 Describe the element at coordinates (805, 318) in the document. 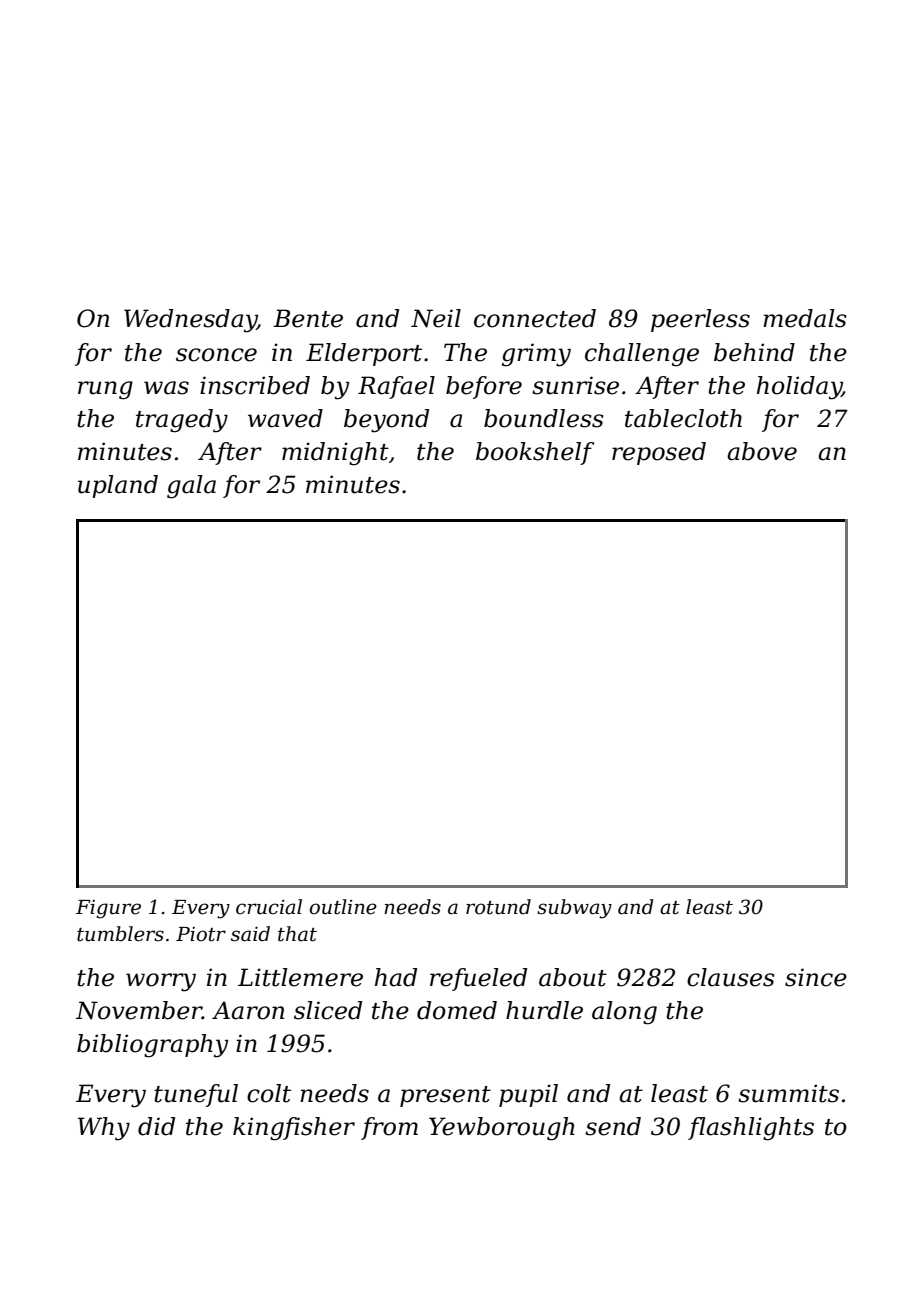

I see `medals` at that location.
